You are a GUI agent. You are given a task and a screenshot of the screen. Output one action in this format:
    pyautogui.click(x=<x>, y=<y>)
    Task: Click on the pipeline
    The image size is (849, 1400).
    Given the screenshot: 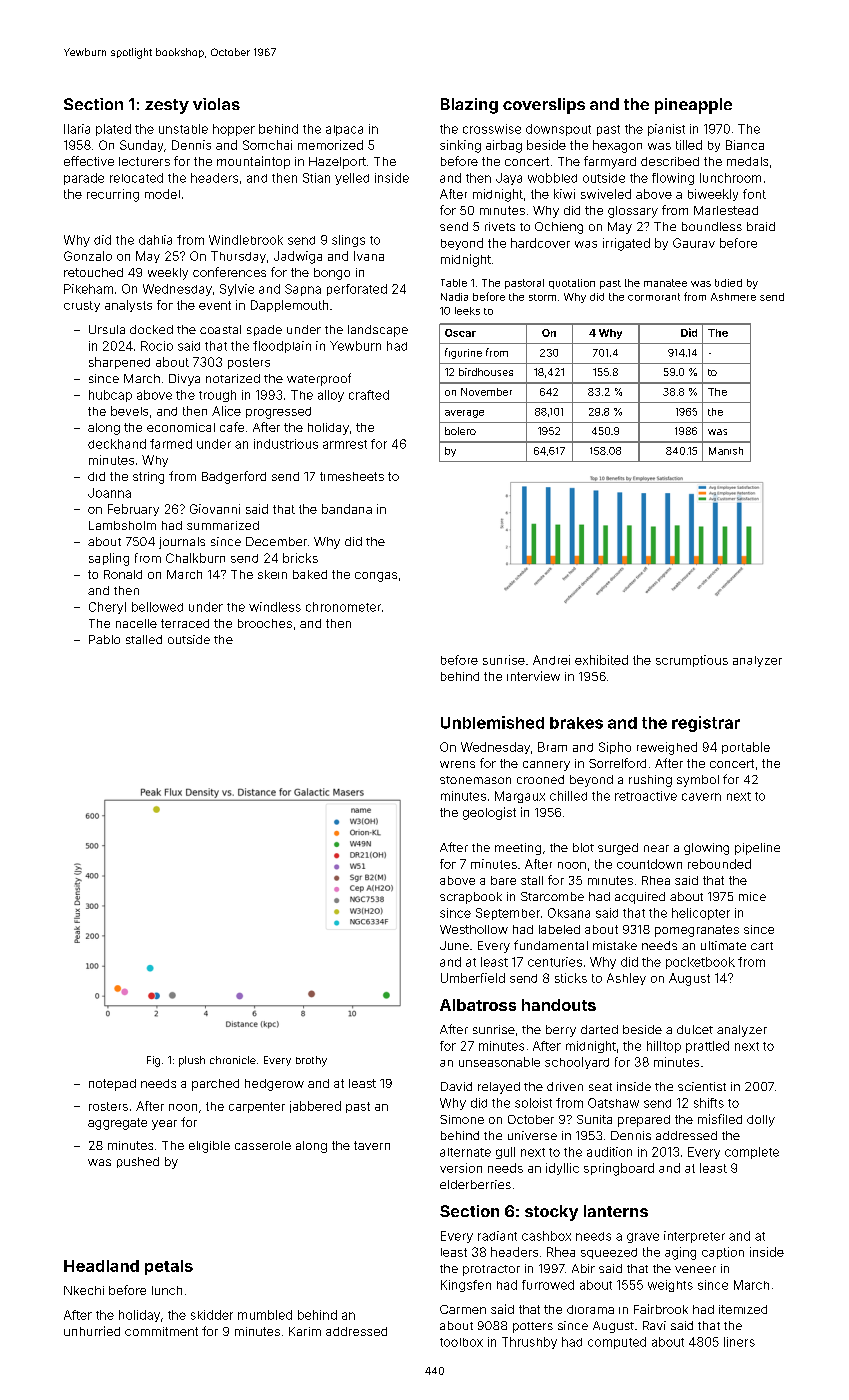 What is the action you would take?
    pyautogui.click(x=757, y=849)
